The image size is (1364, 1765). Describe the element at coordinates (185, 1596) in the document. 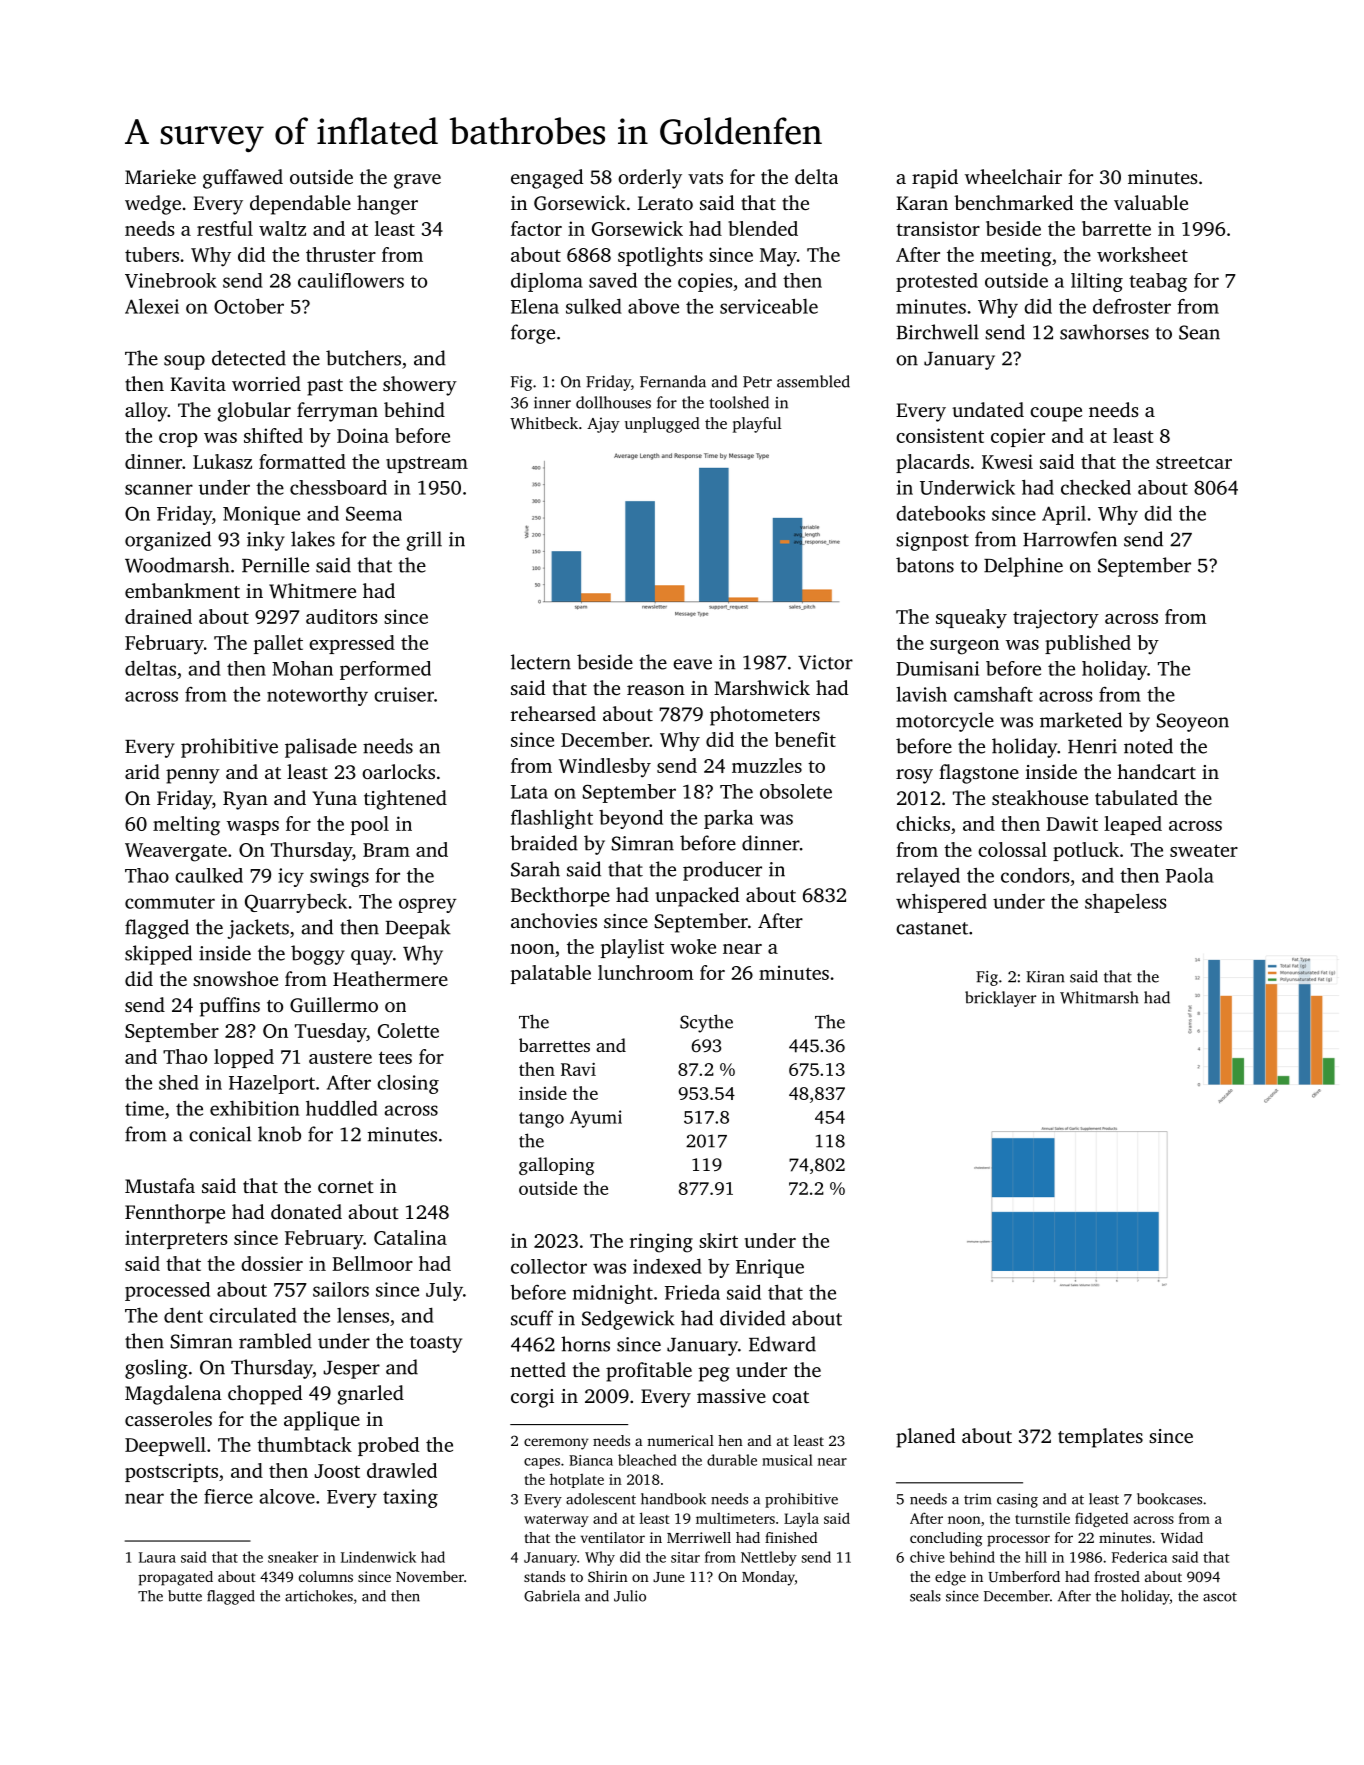

I see `butte` at that location.
